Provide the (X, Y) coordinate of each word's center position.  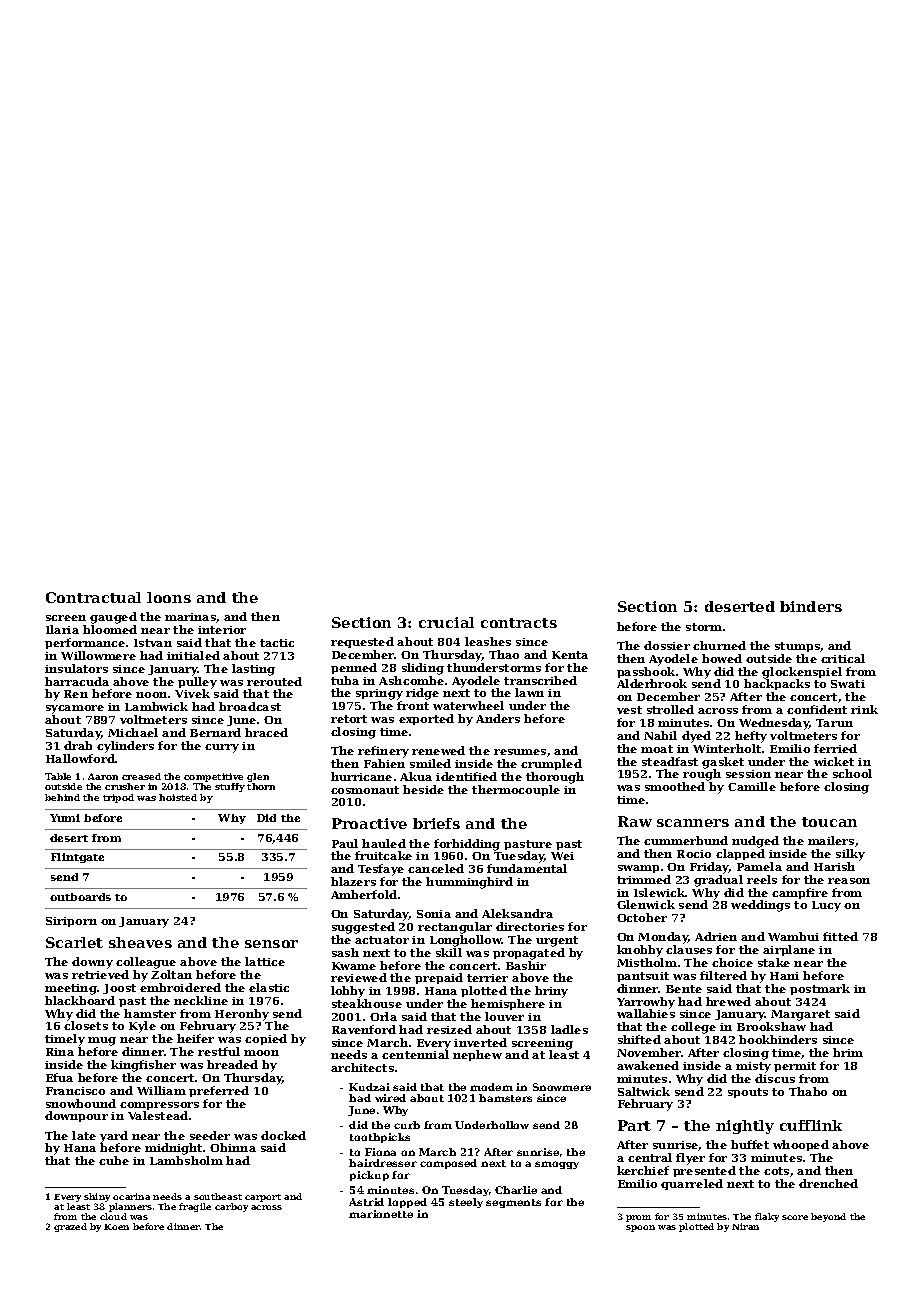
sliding (423, 669)
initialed (193, 655)
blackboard (80, 1000)
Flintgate (77, 858)
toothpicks (380, 1138)
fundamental (527, 868)
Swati (848, 684)
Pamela (759, 866)
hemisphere (508, 1004)
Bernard (215, 732)
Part (634, 1125)
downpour (76, 1116)
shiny (97, 1197)
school (852, 773)
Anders (498, 718)
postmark (820, 989)
